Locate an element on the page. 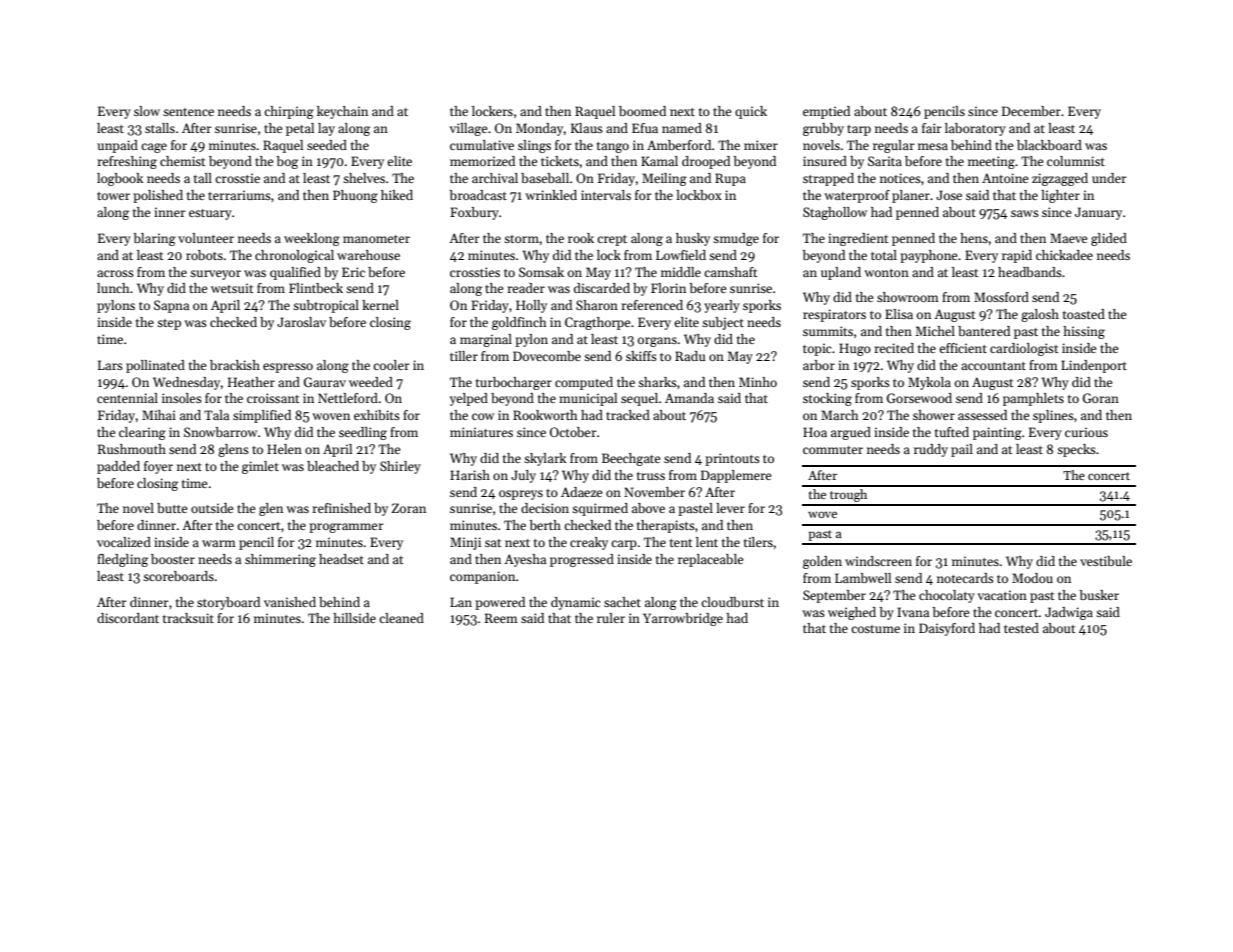  butte is located at coordinates (172, 508).
